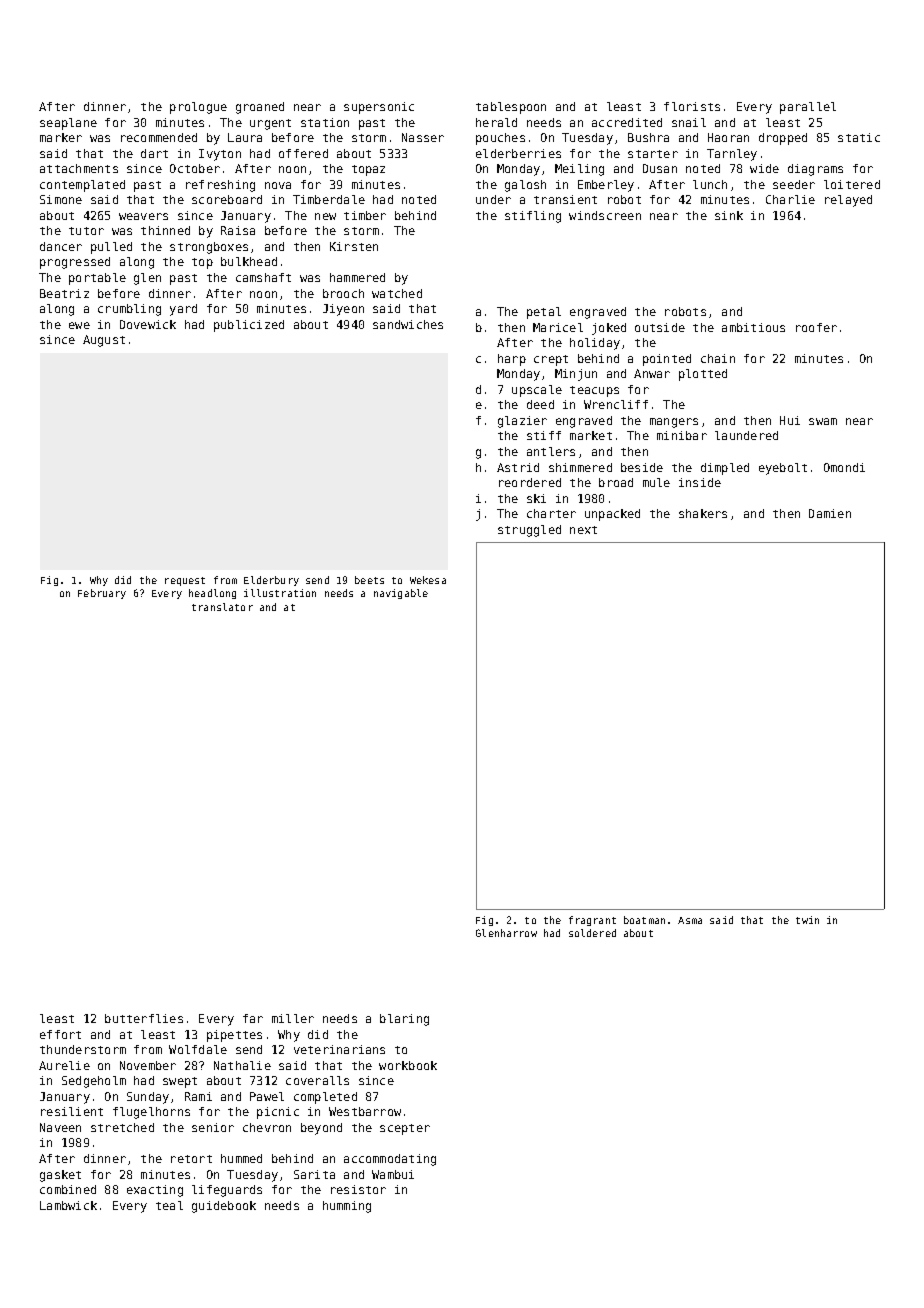 This screenshot has width=924, height=1308. Describe the element at coordinates (79, 325) in the screenshot. I see `ewe` at that location.
